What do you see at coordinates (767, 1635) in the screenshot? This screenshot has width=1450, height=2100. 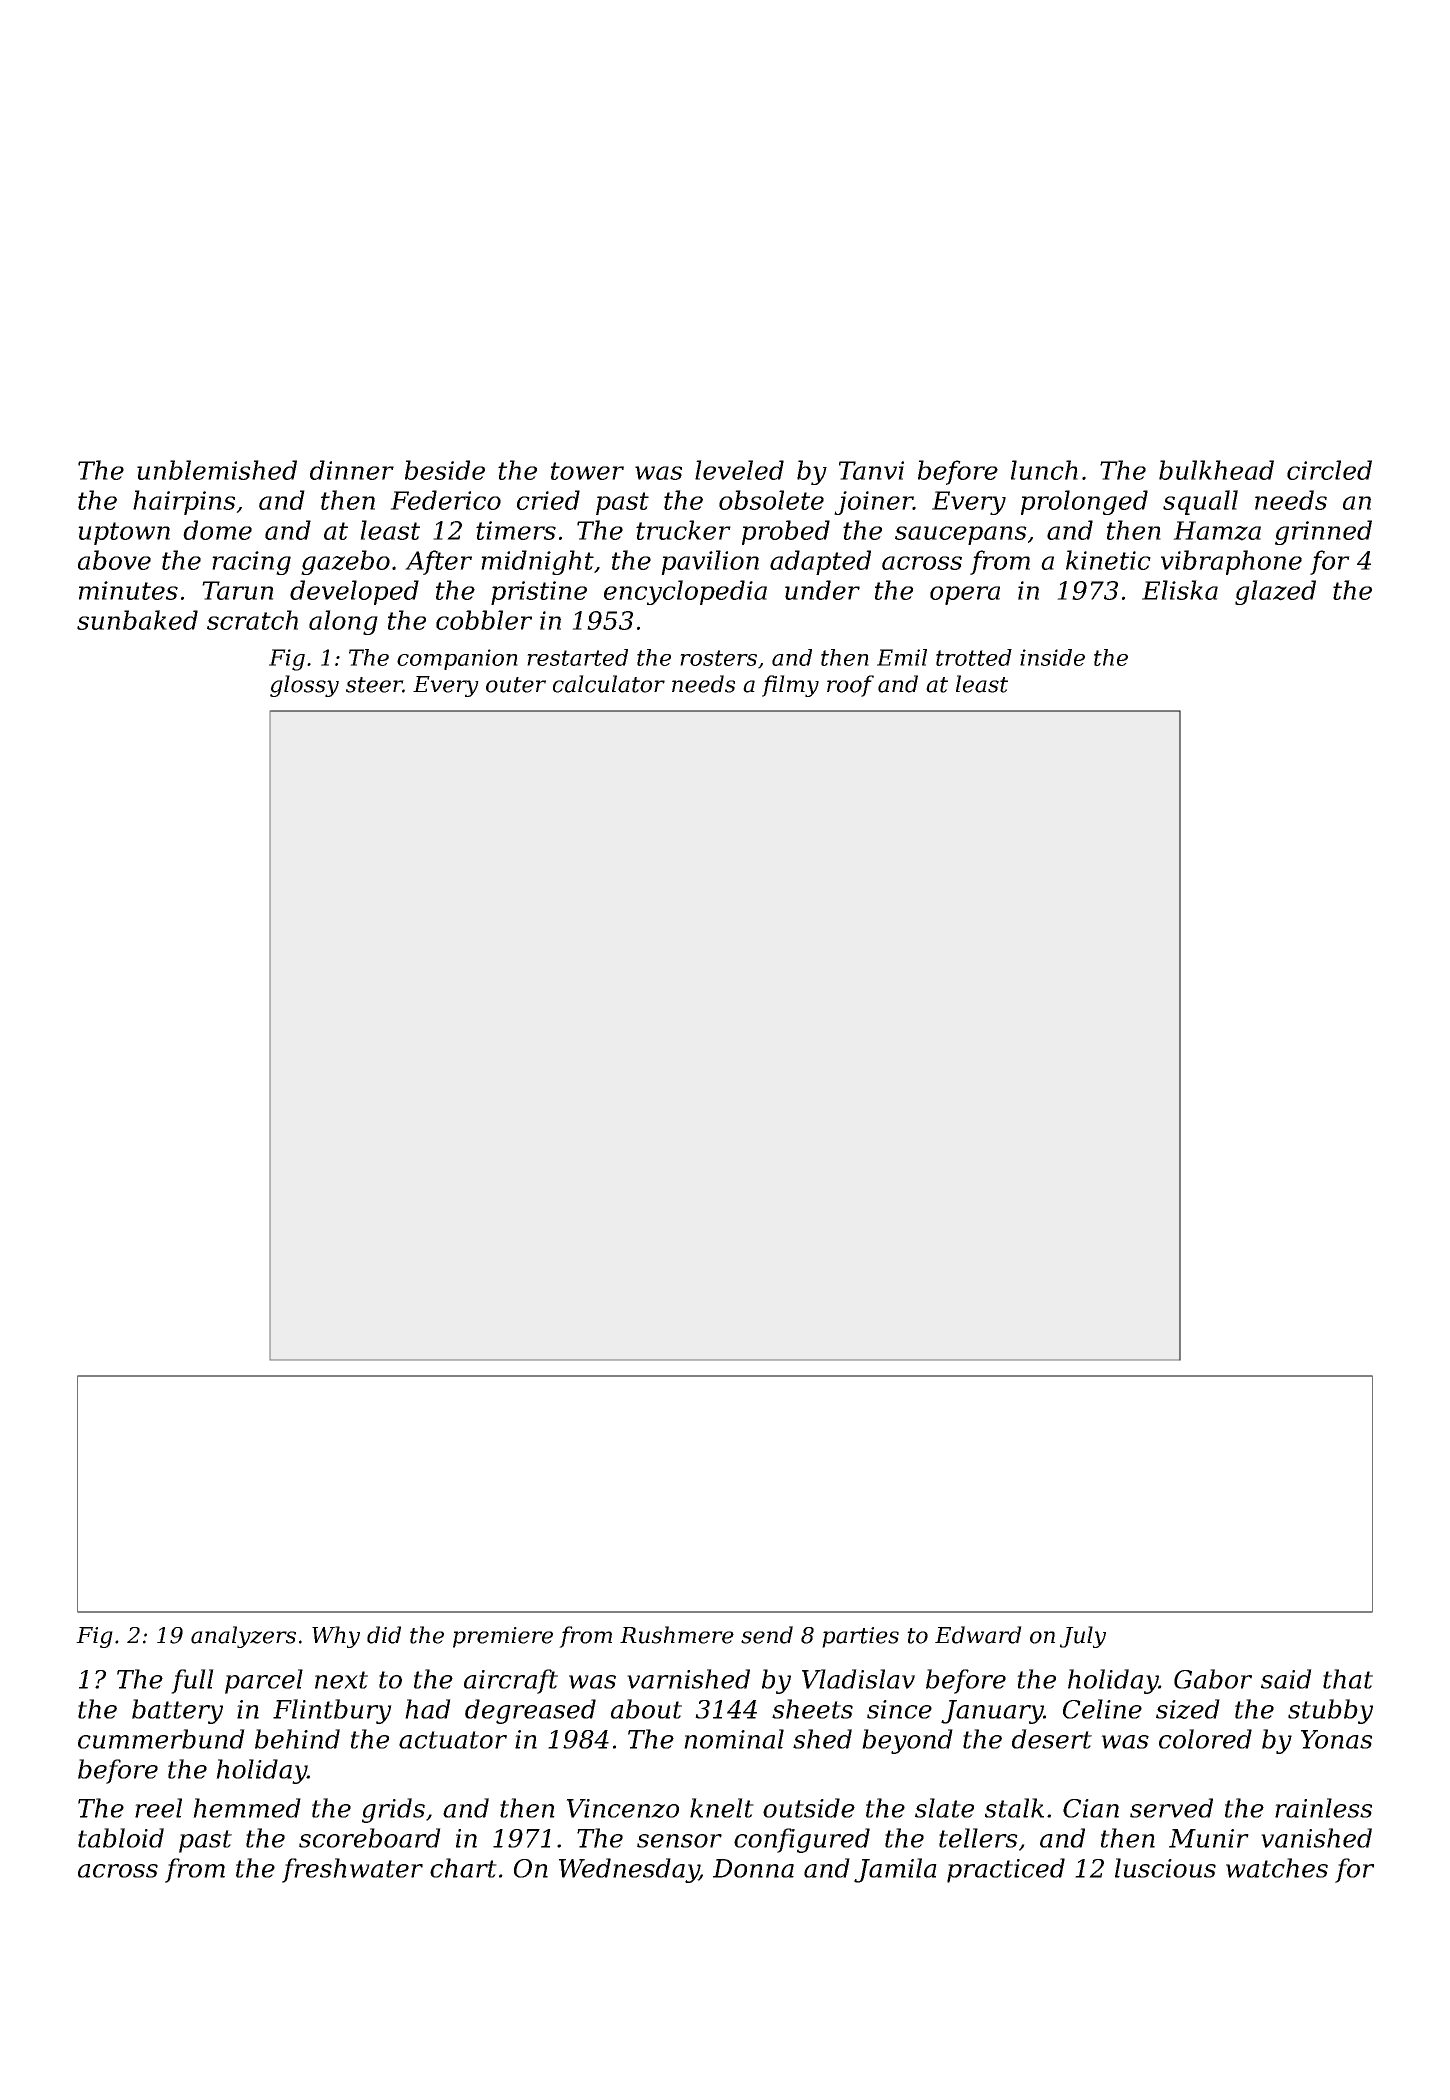 I see `send` at bounding box center [767, 1635].
